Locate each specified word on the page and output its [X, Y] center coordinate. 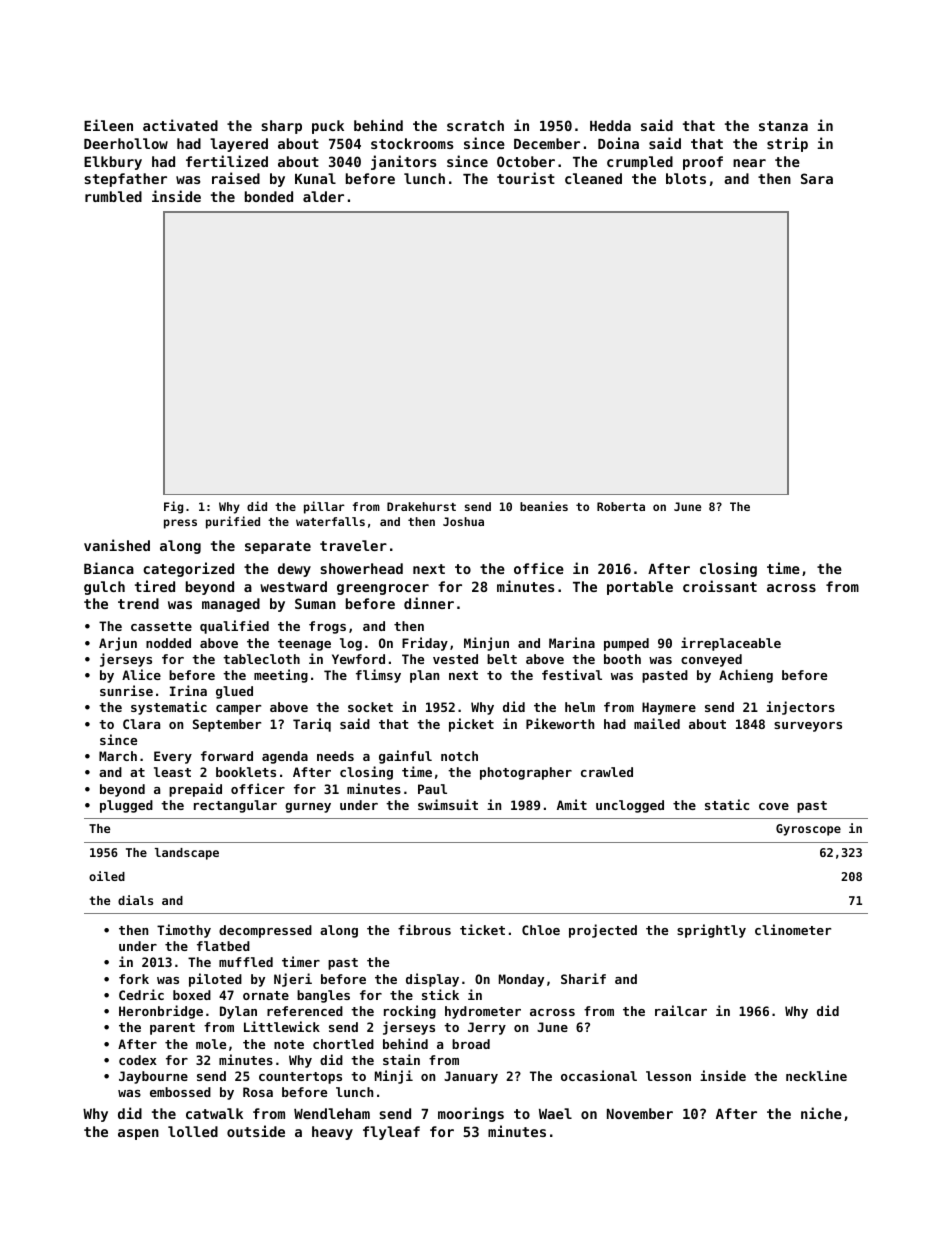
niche [821, 1113]
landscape [187, 854]
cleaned [593, 178]
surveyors [808, 727]
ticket [482, 929]
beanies [544, 506]
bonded [269, 196]
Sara [817, 178]
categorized [188, 569]
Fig [173, 507]
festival [572, 674]
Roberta [621, 506]
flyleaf [391, 1133]
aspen [138, 1134]
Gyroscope [808, 830]
